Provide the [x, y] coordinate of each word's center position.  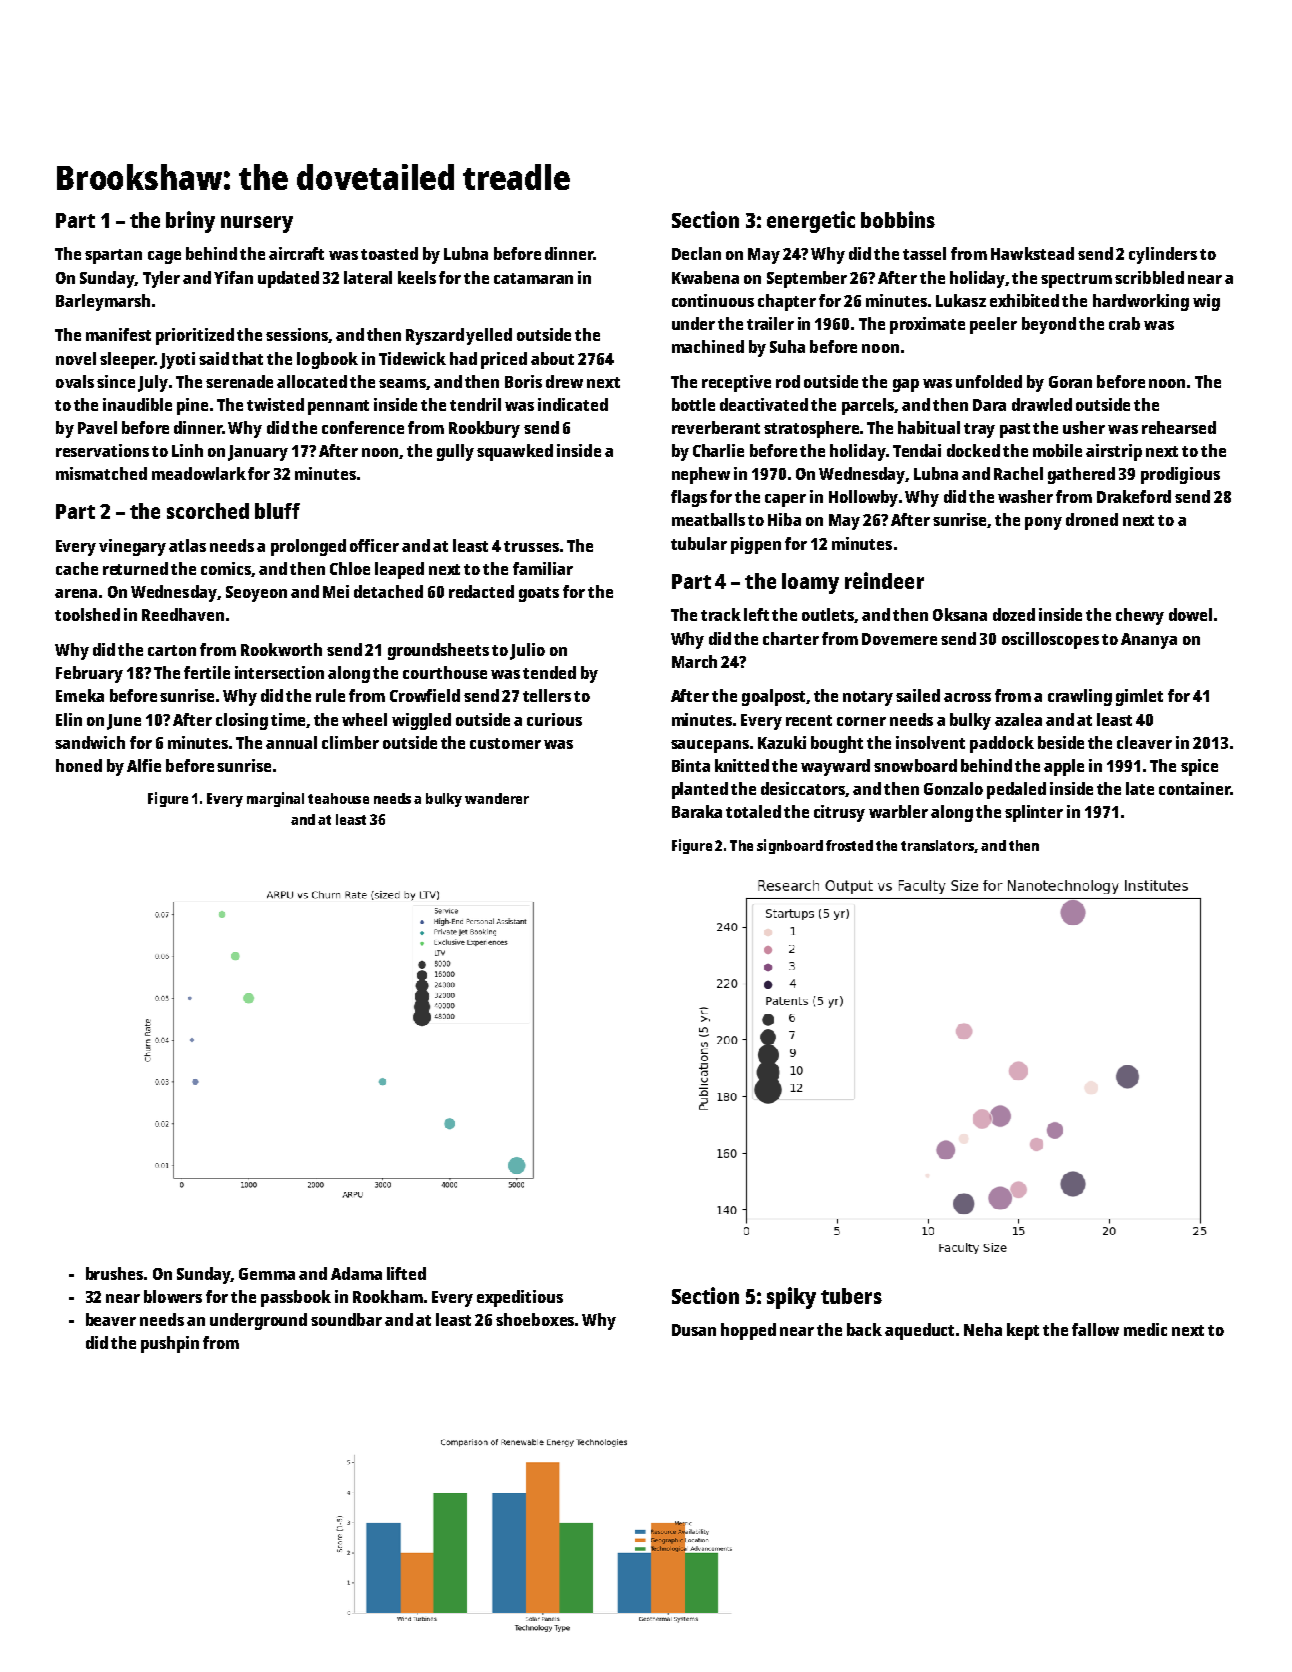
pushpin [170, 1344]
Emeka [80, 695]
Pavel [97, 427]
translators [937, 845]
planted [700, 790]
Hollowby [863, 498]
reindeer [884, 580]
